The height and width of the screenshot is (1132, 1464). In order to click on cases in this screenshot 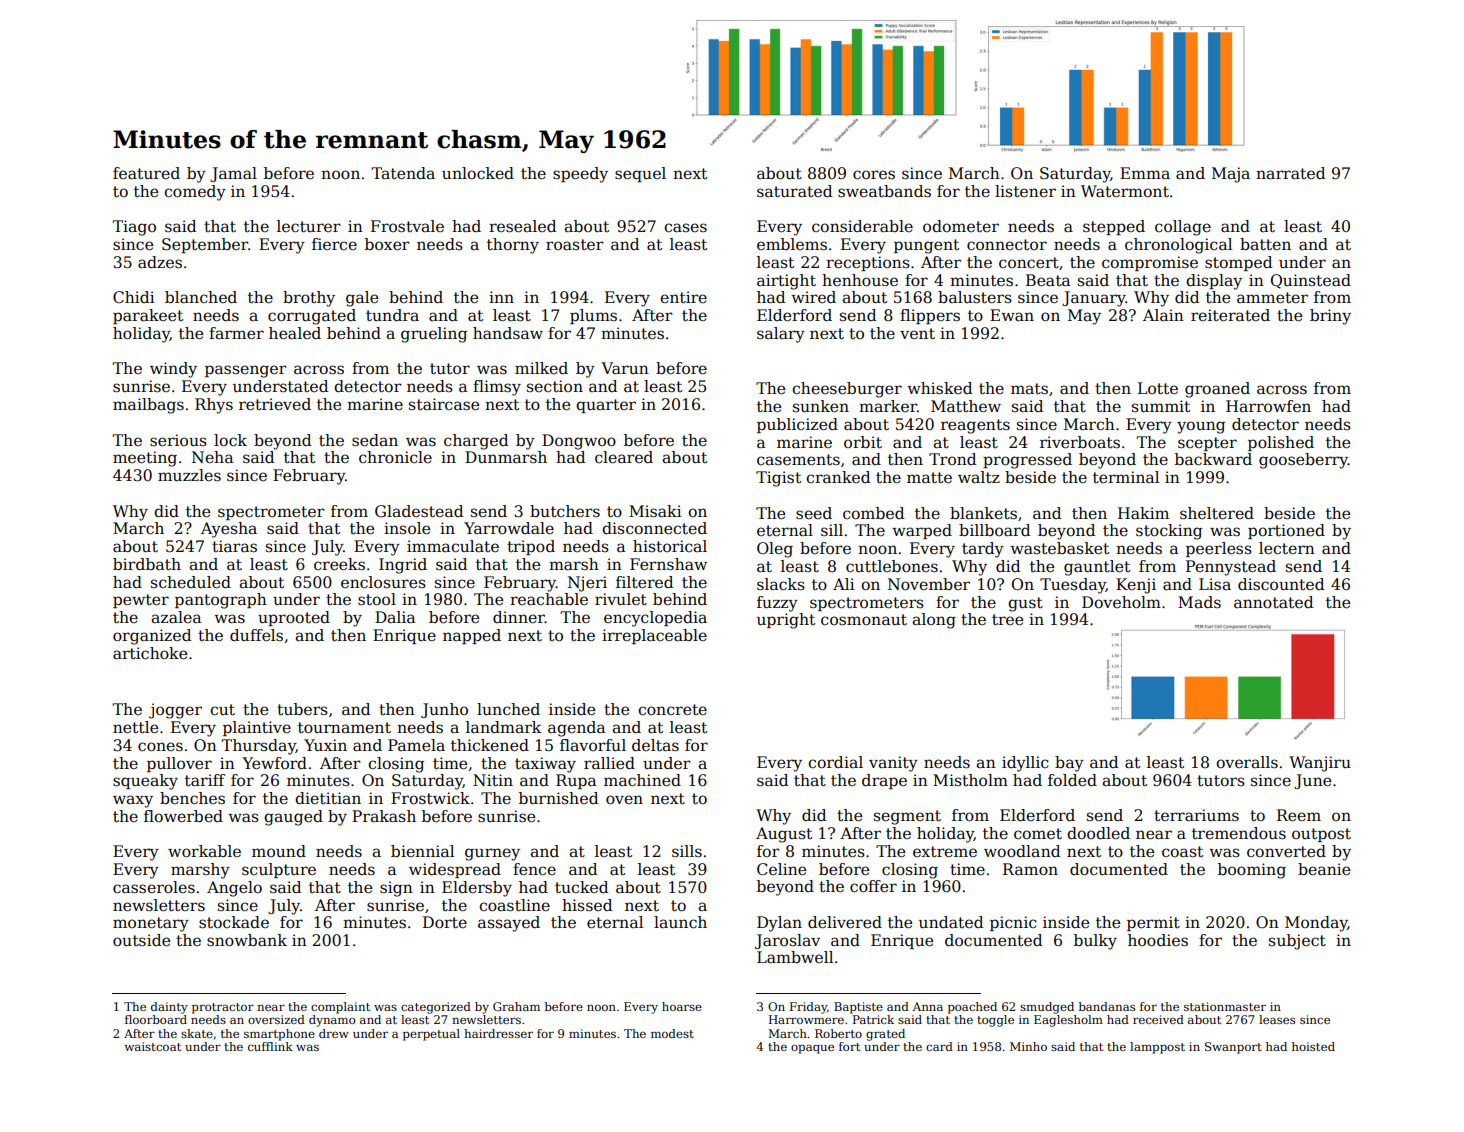, I will do `click(685, 228)`.
